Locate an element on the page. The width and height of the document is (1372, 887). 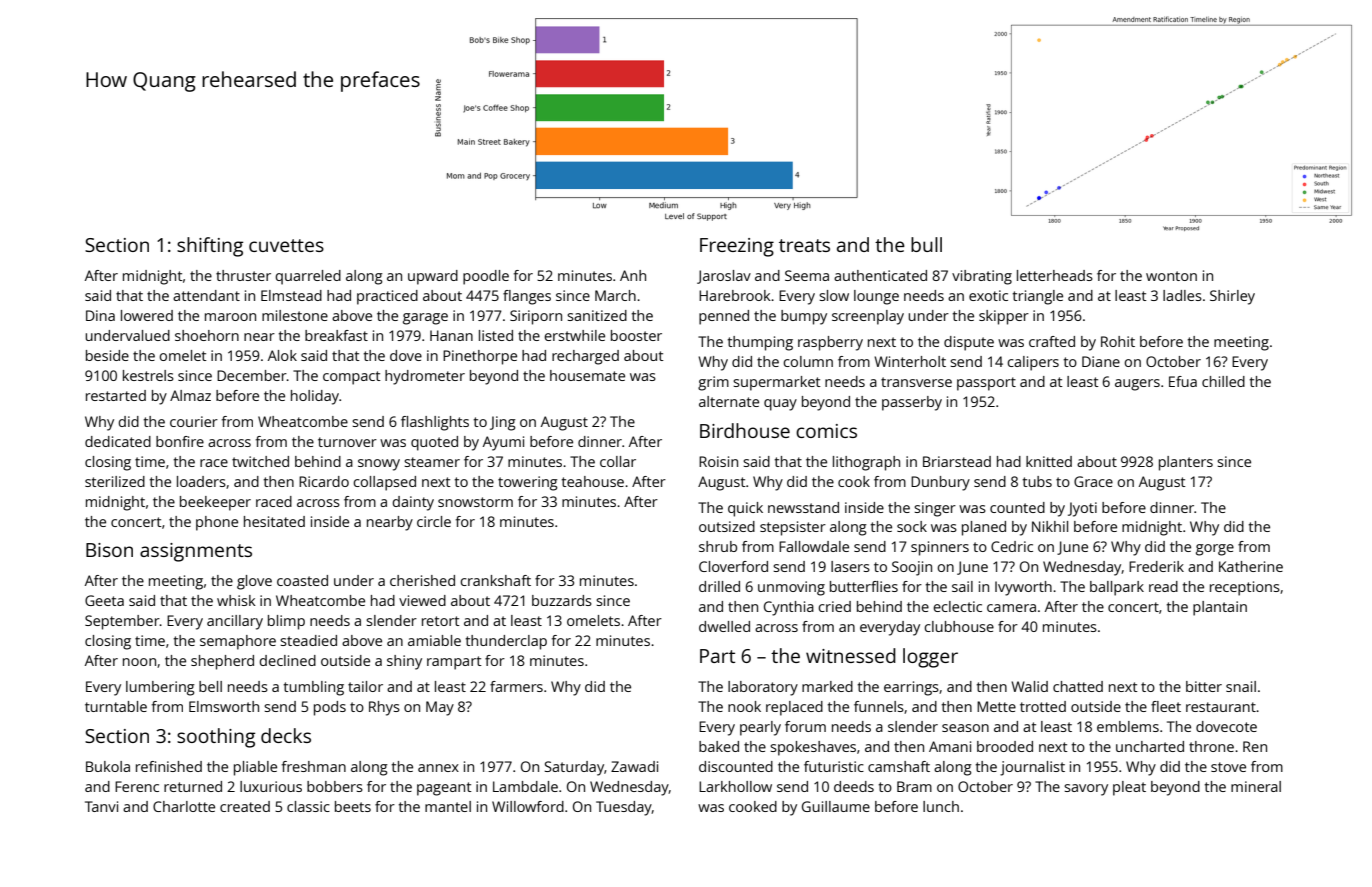
Bison is located at coordinates (109, 550).
